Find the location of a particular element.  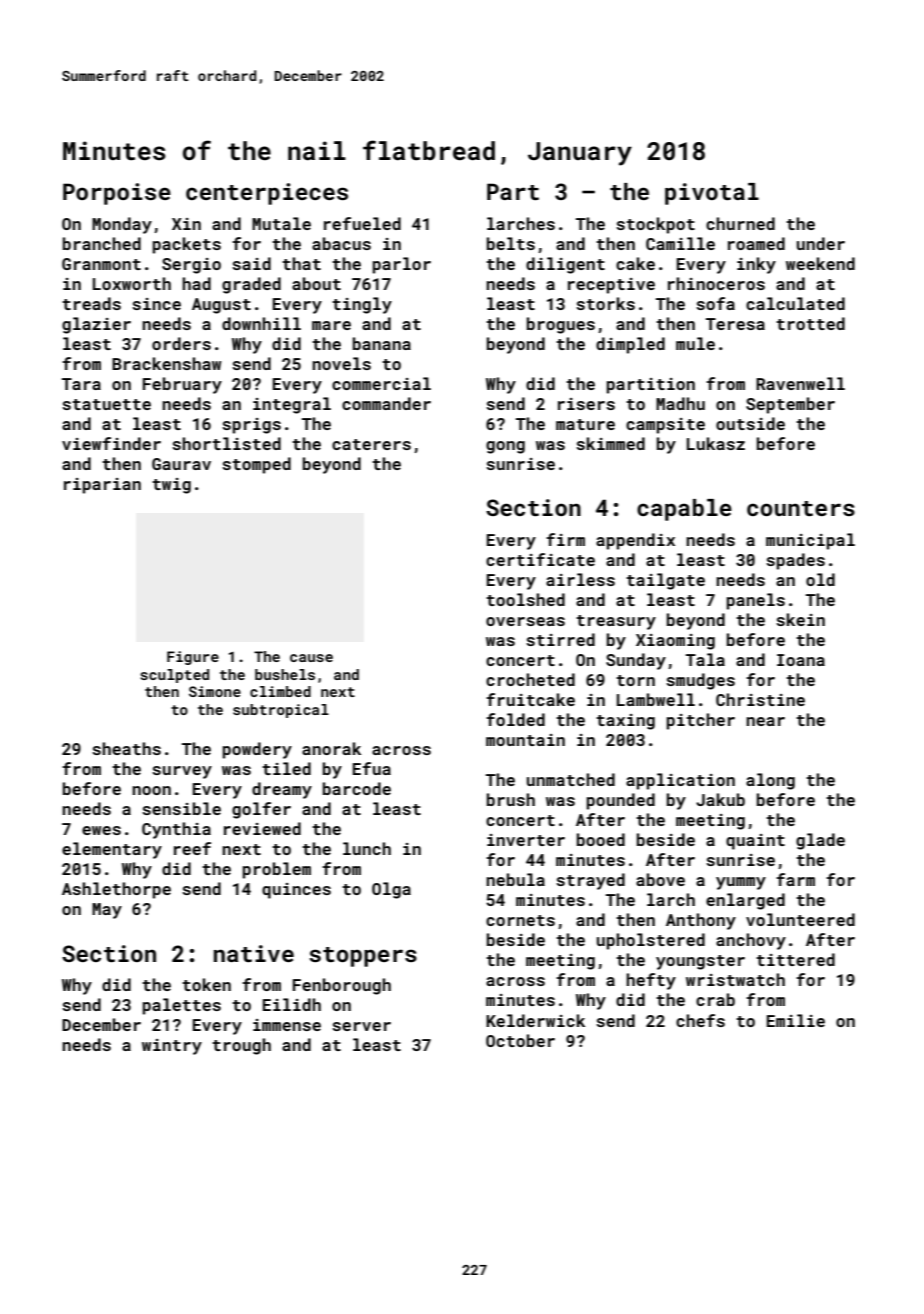

Emilie is located at coordinates (796, 1020).
